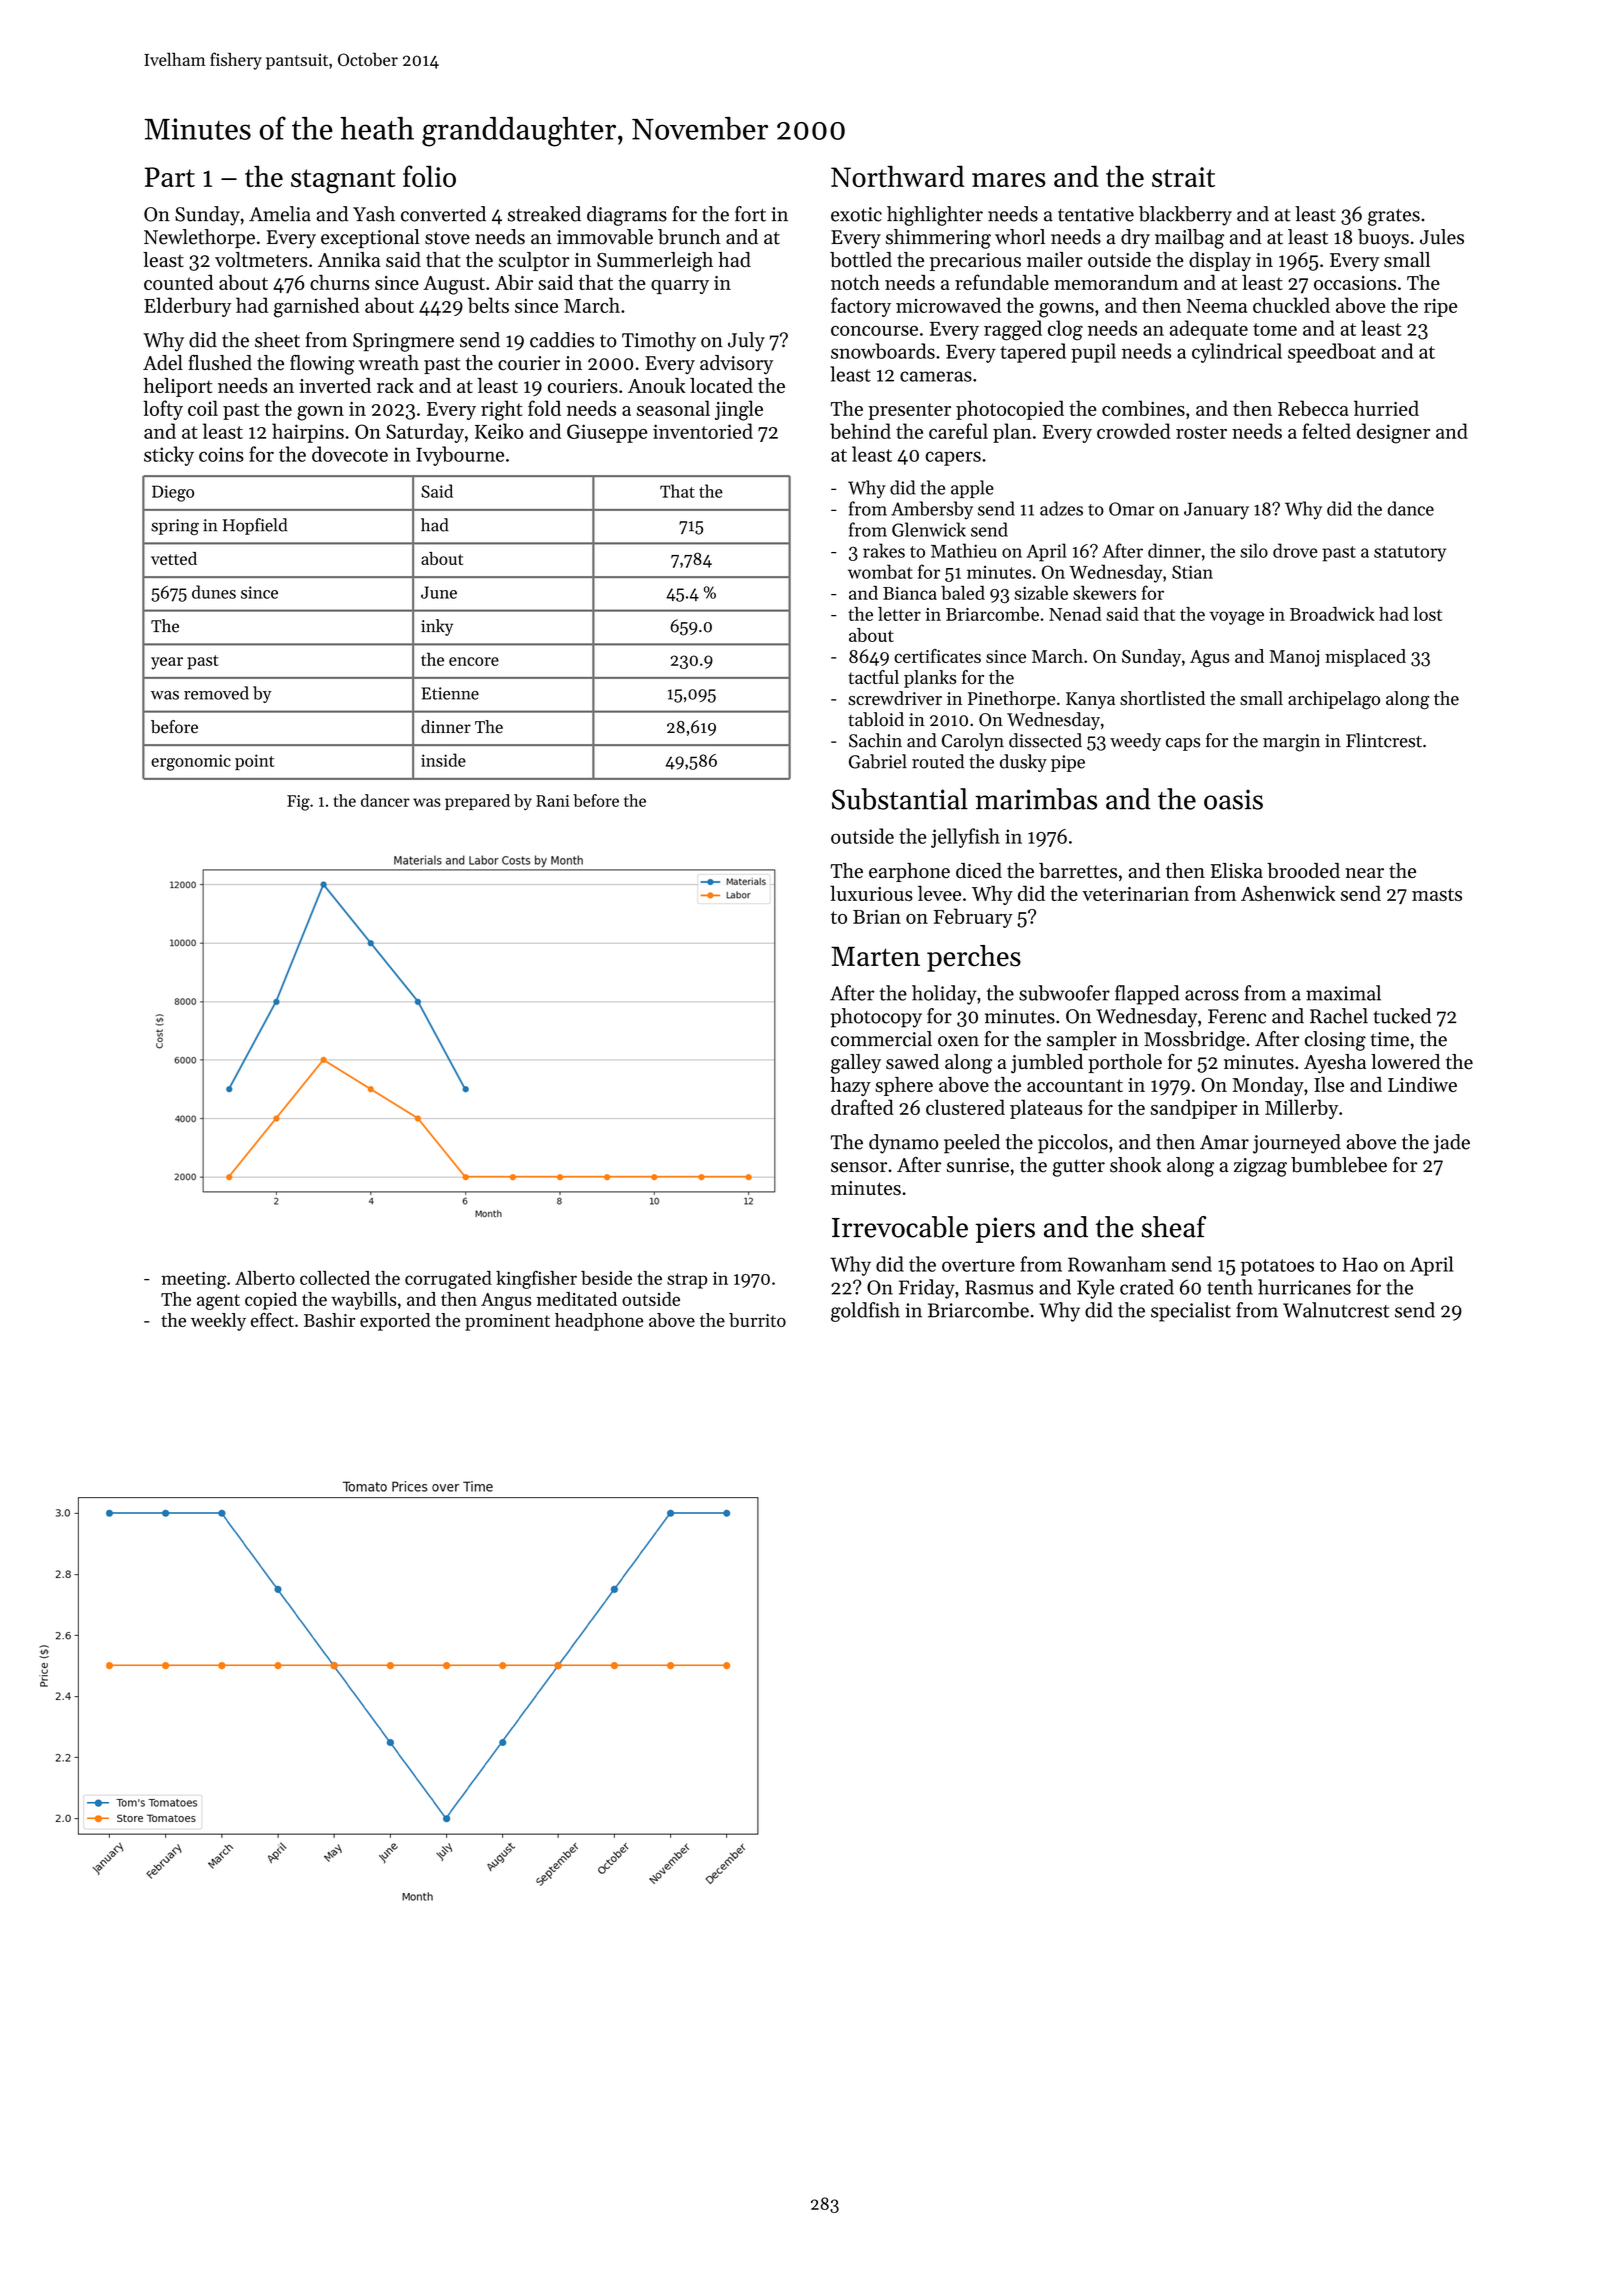 This page has width=1620, height=2292. What do you see at coordinates (1402, 1016) in the page?
I see `tucked` at bounding box center [1402, 1016].
